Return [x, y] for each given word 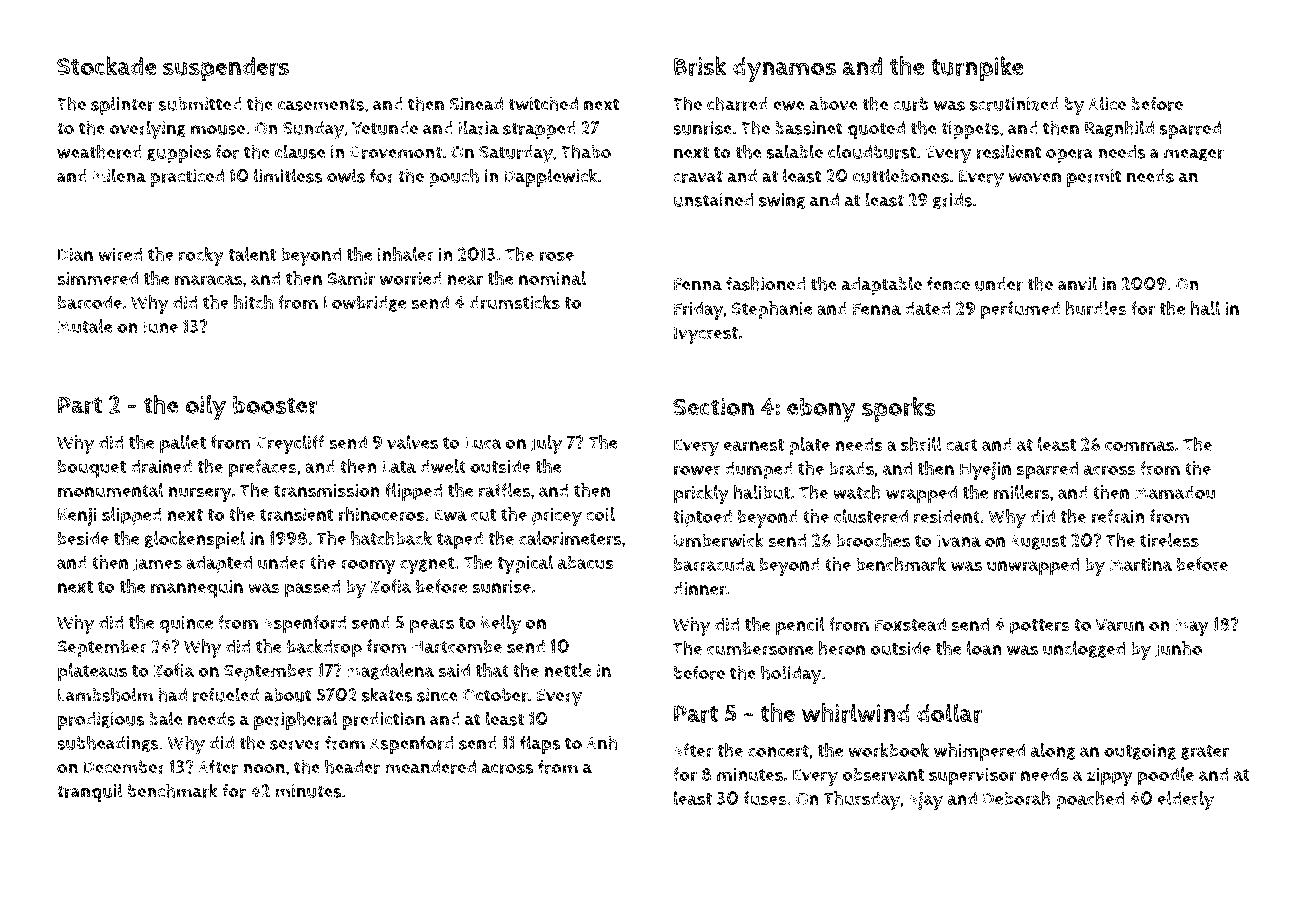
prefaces [263, 468]
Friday [699, 310]
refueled [226, 694]
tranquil [90, 792]
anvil [1077, 284]
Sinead [476, 104]
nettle [568, 670]
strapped [539, 130]
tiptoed [702, 518]
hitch [253, 302]
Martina [1141, 565]
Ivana [959, 540]
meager [1194, 155]
